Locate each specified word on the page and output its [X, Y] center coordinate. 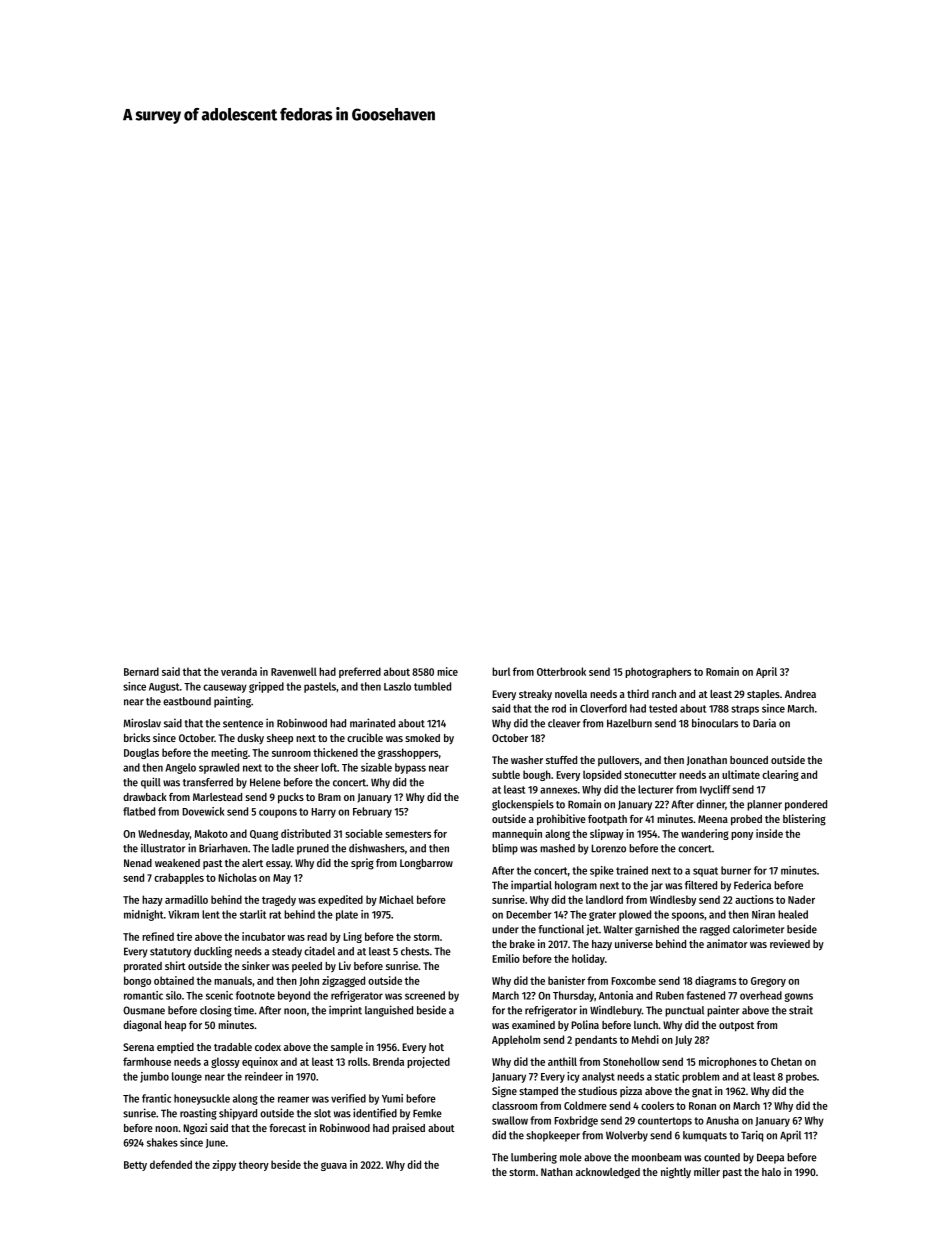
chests [415, 951]
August [164, 688]
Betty [135, 1166]
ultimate [741, 774]
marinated [372, 723]
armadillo [186, 899]
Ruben [670, 995]
